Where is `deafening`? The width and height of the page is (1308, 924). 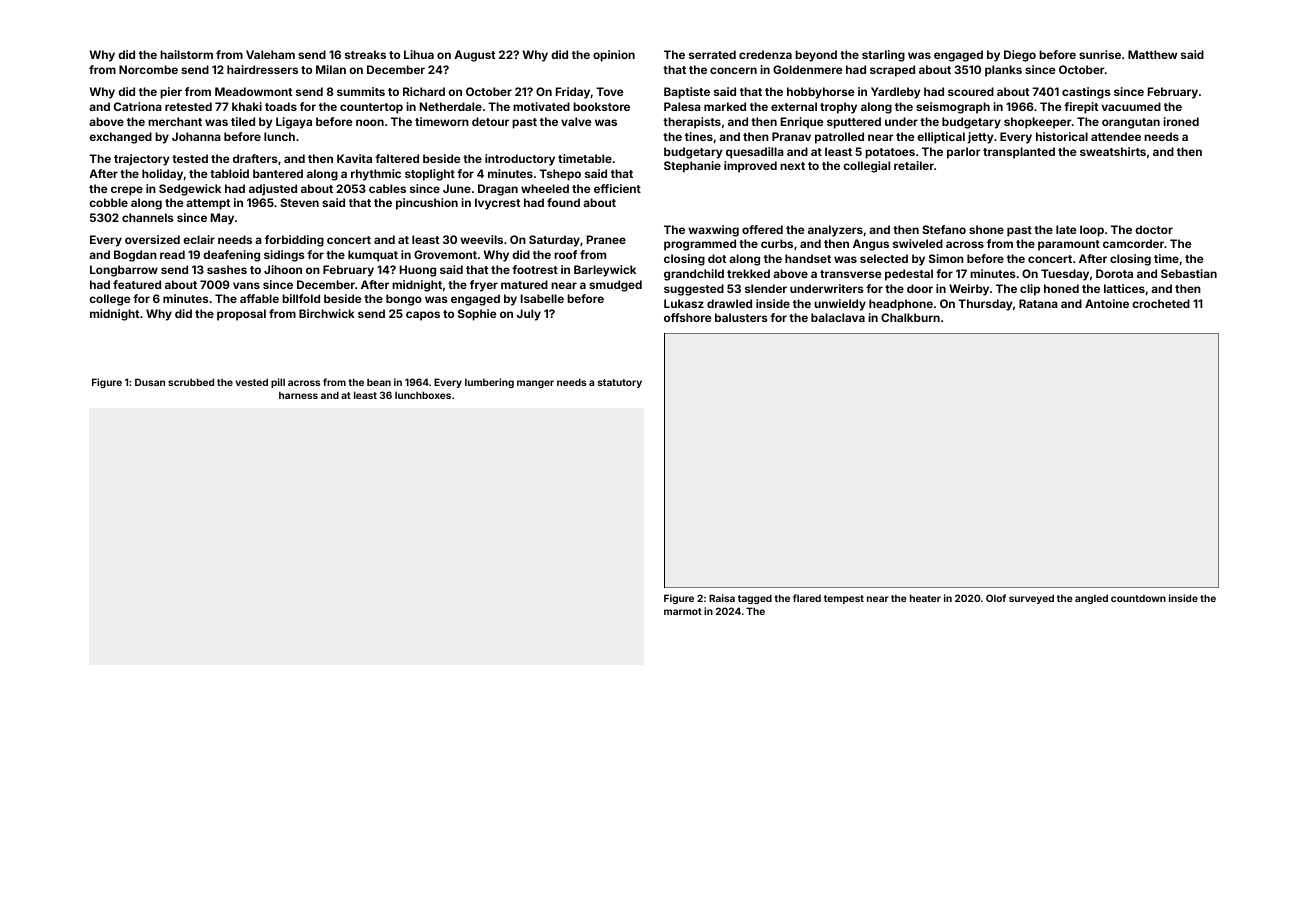 deafening is located at coordinates (231, 256).
